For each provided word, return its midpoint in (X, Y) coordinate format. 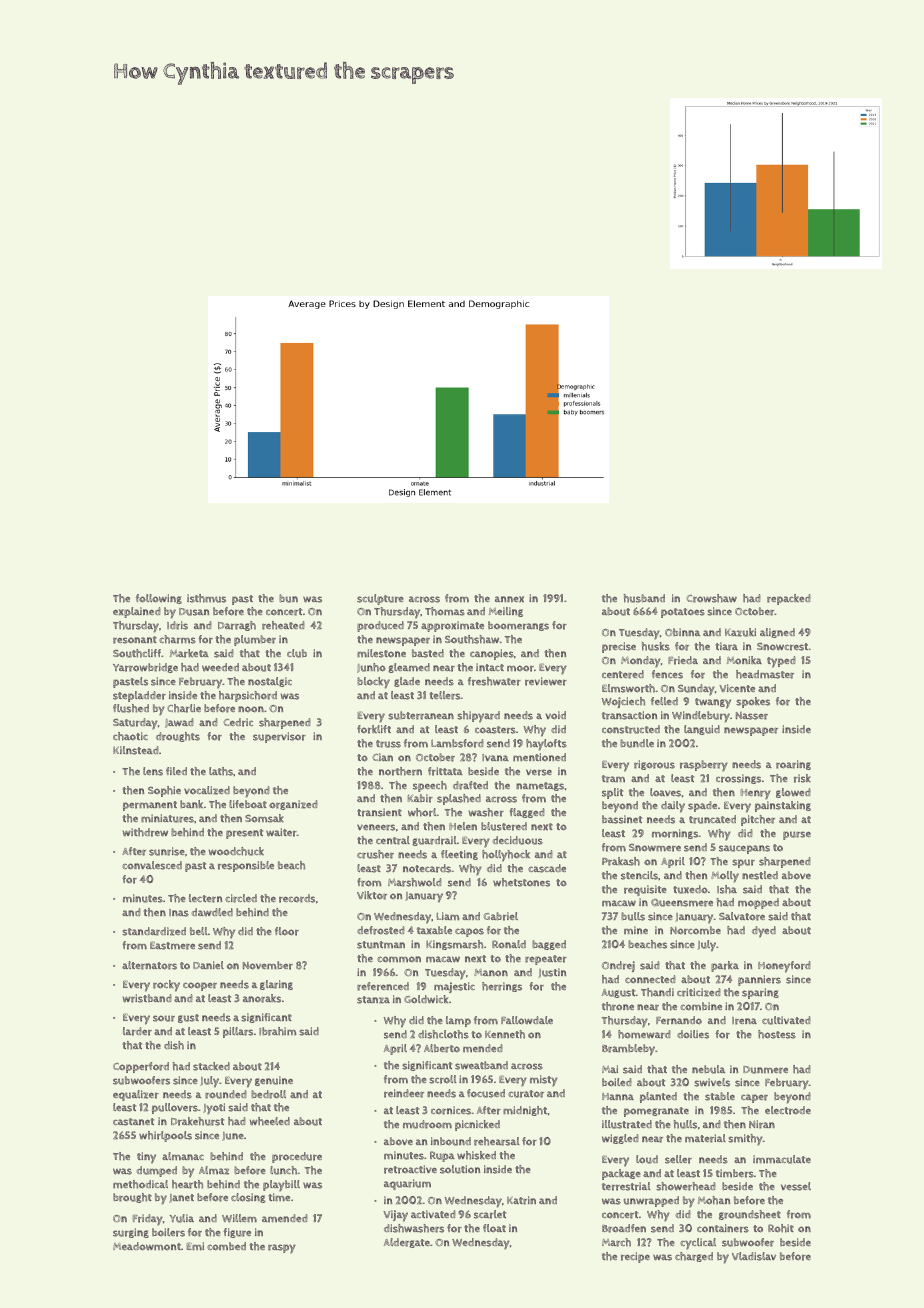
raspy (282, 1249)
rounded (226, 1094)
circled (241, 898)
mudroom (427, 1124)
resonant (135, 640)
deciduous (517, 840)
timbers (735, 1173)
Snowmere (655, 848)
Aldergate (407, 1243)
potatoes (683, 613)
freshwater (494, 681)
